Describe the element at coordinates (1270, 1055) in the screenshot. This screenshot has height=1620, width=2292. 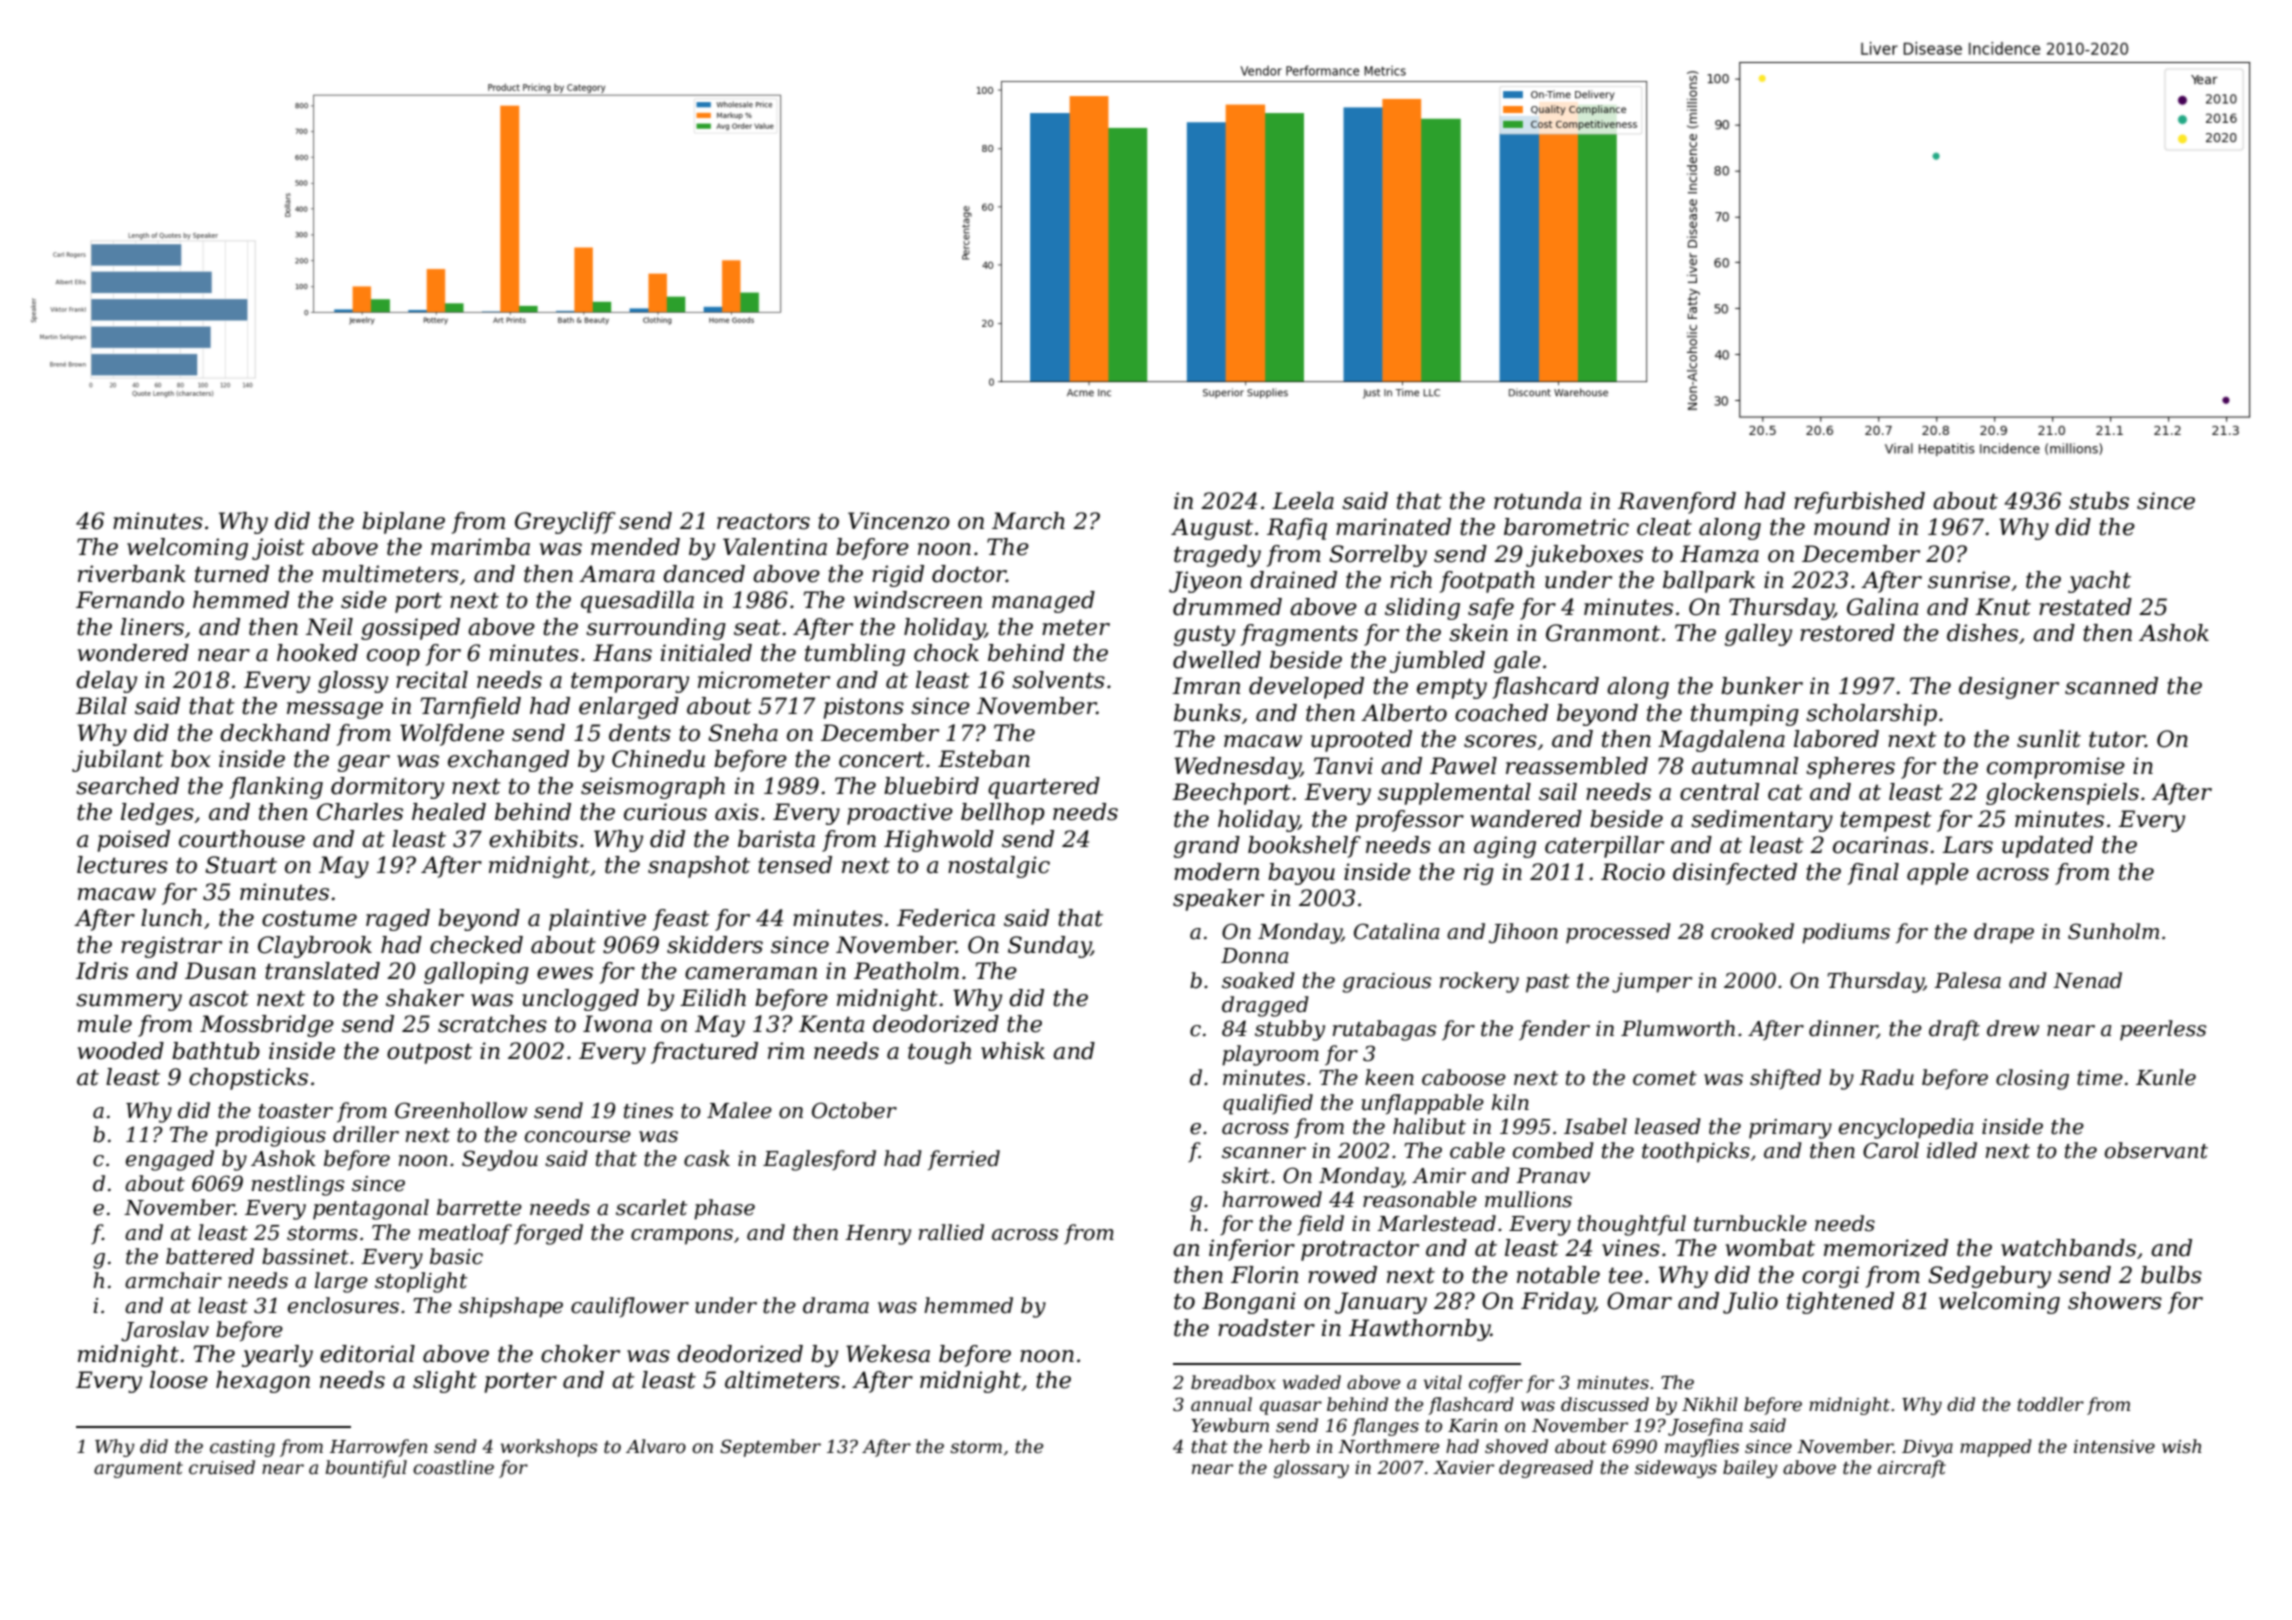
I see `playroom` at that location.
